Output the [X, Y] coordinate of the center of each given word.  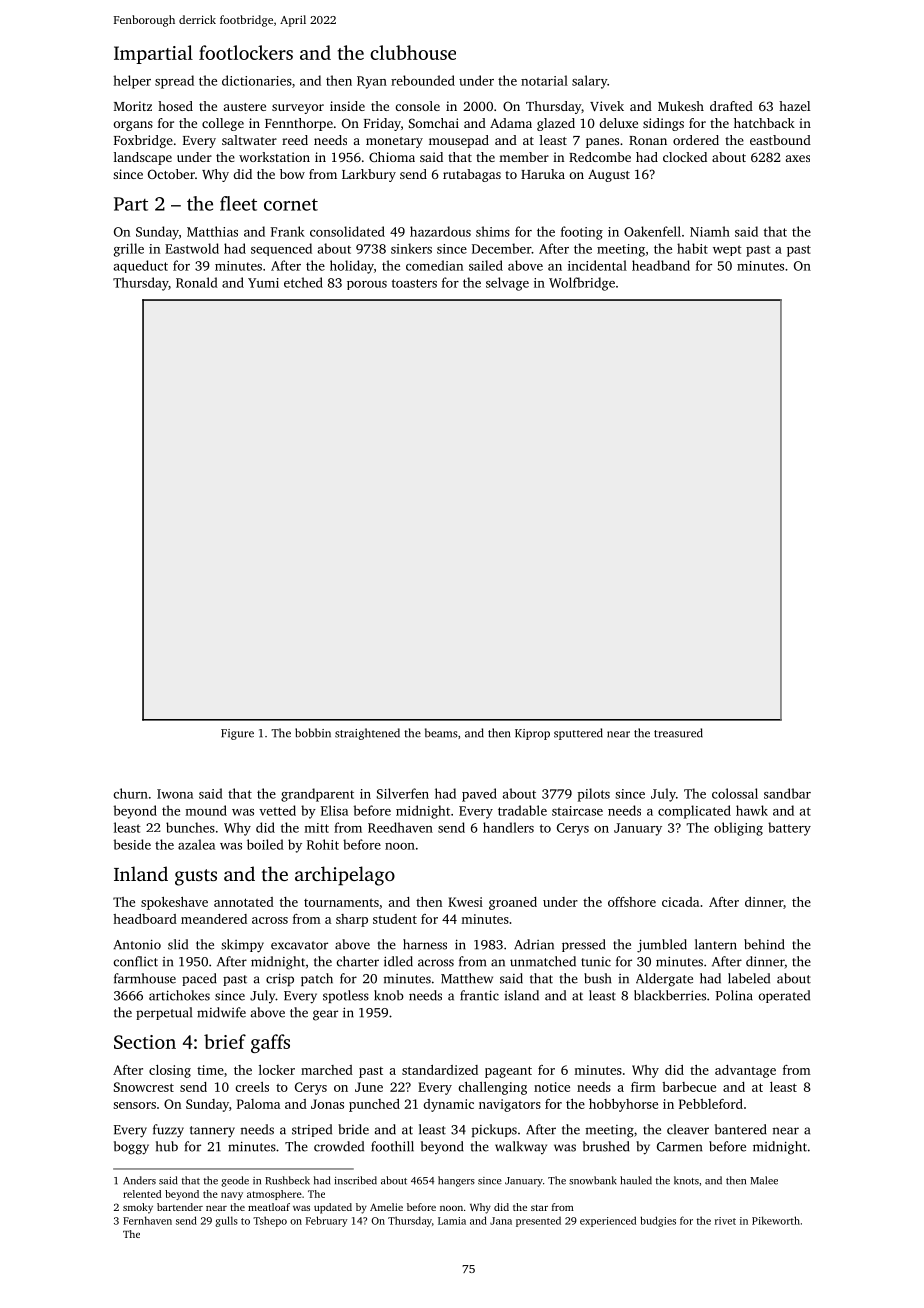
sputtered [578, 734]
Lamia [452, 1221]
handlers [508, 827]
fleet [238, 203]
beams [441, 733]
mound [206, 810]
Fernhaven [147, 1220]
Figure [237, 734]
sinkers [411, 248]
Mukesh [681, 106]
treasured [678, 733]
